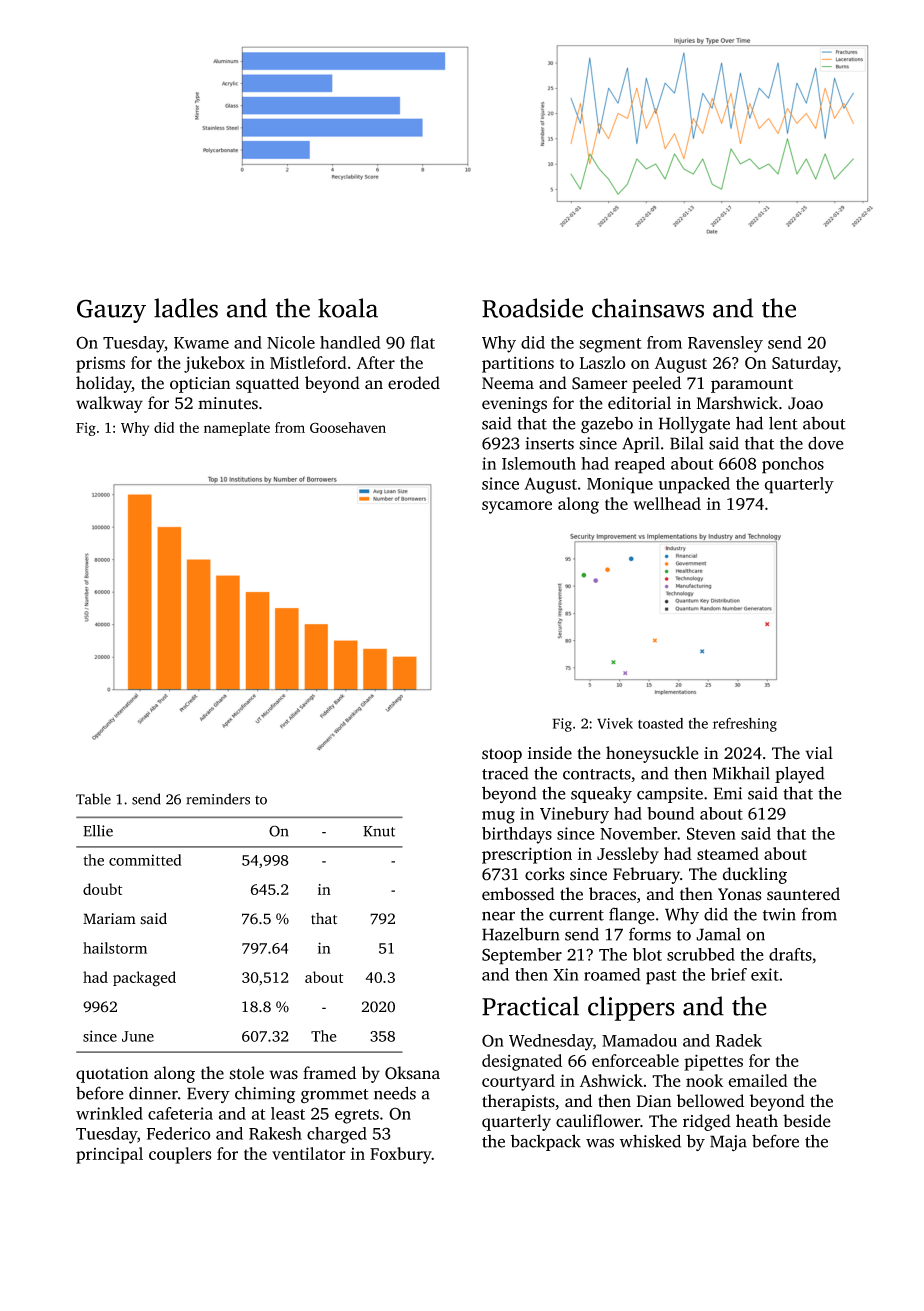 This image has width=924, height=1311. Describe the element at coordinates (793, 465) in the image. I see `ponchos` at that location.
